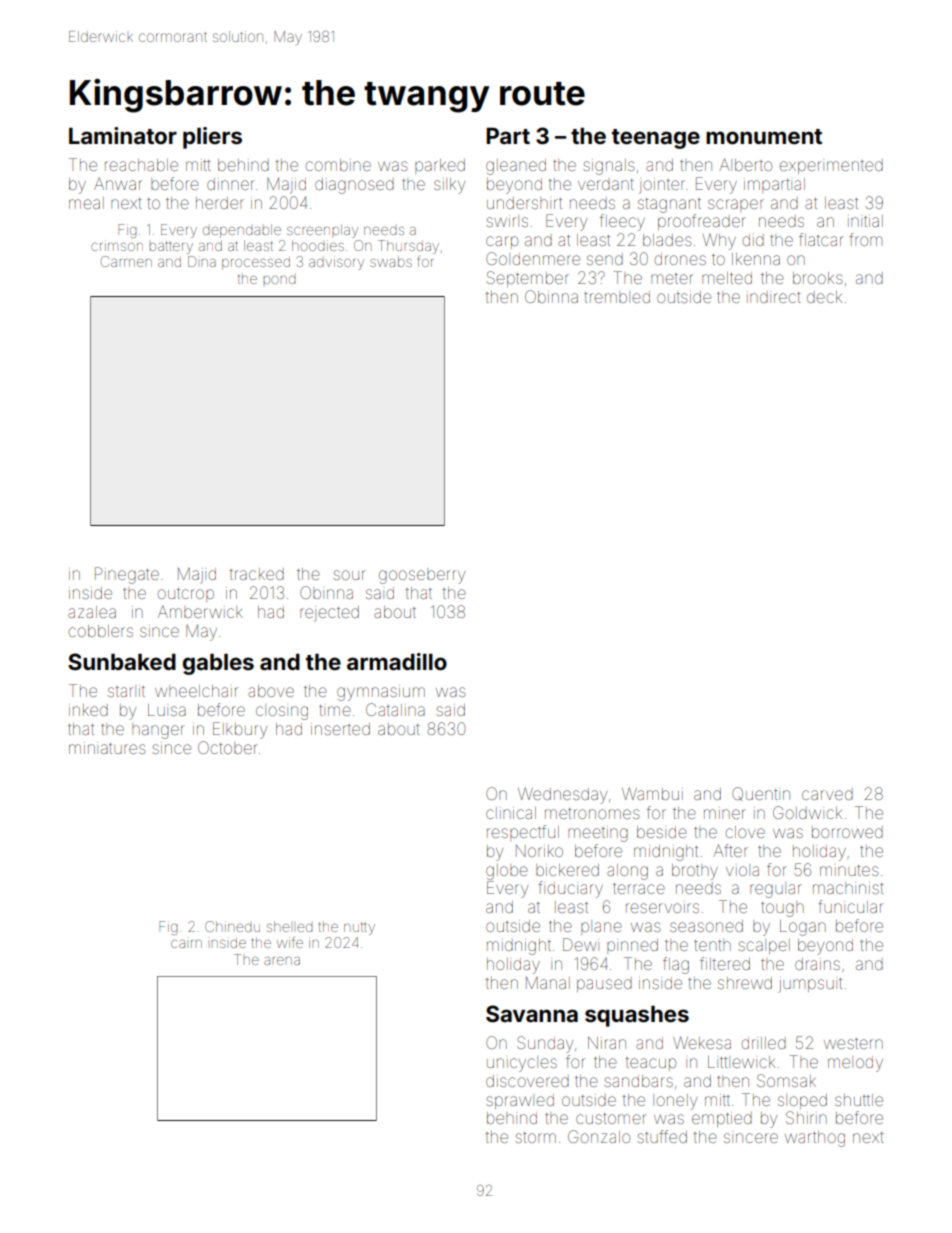 This page has width=952, height=1233. I want to click on Pinegate, so click(127, 575).
